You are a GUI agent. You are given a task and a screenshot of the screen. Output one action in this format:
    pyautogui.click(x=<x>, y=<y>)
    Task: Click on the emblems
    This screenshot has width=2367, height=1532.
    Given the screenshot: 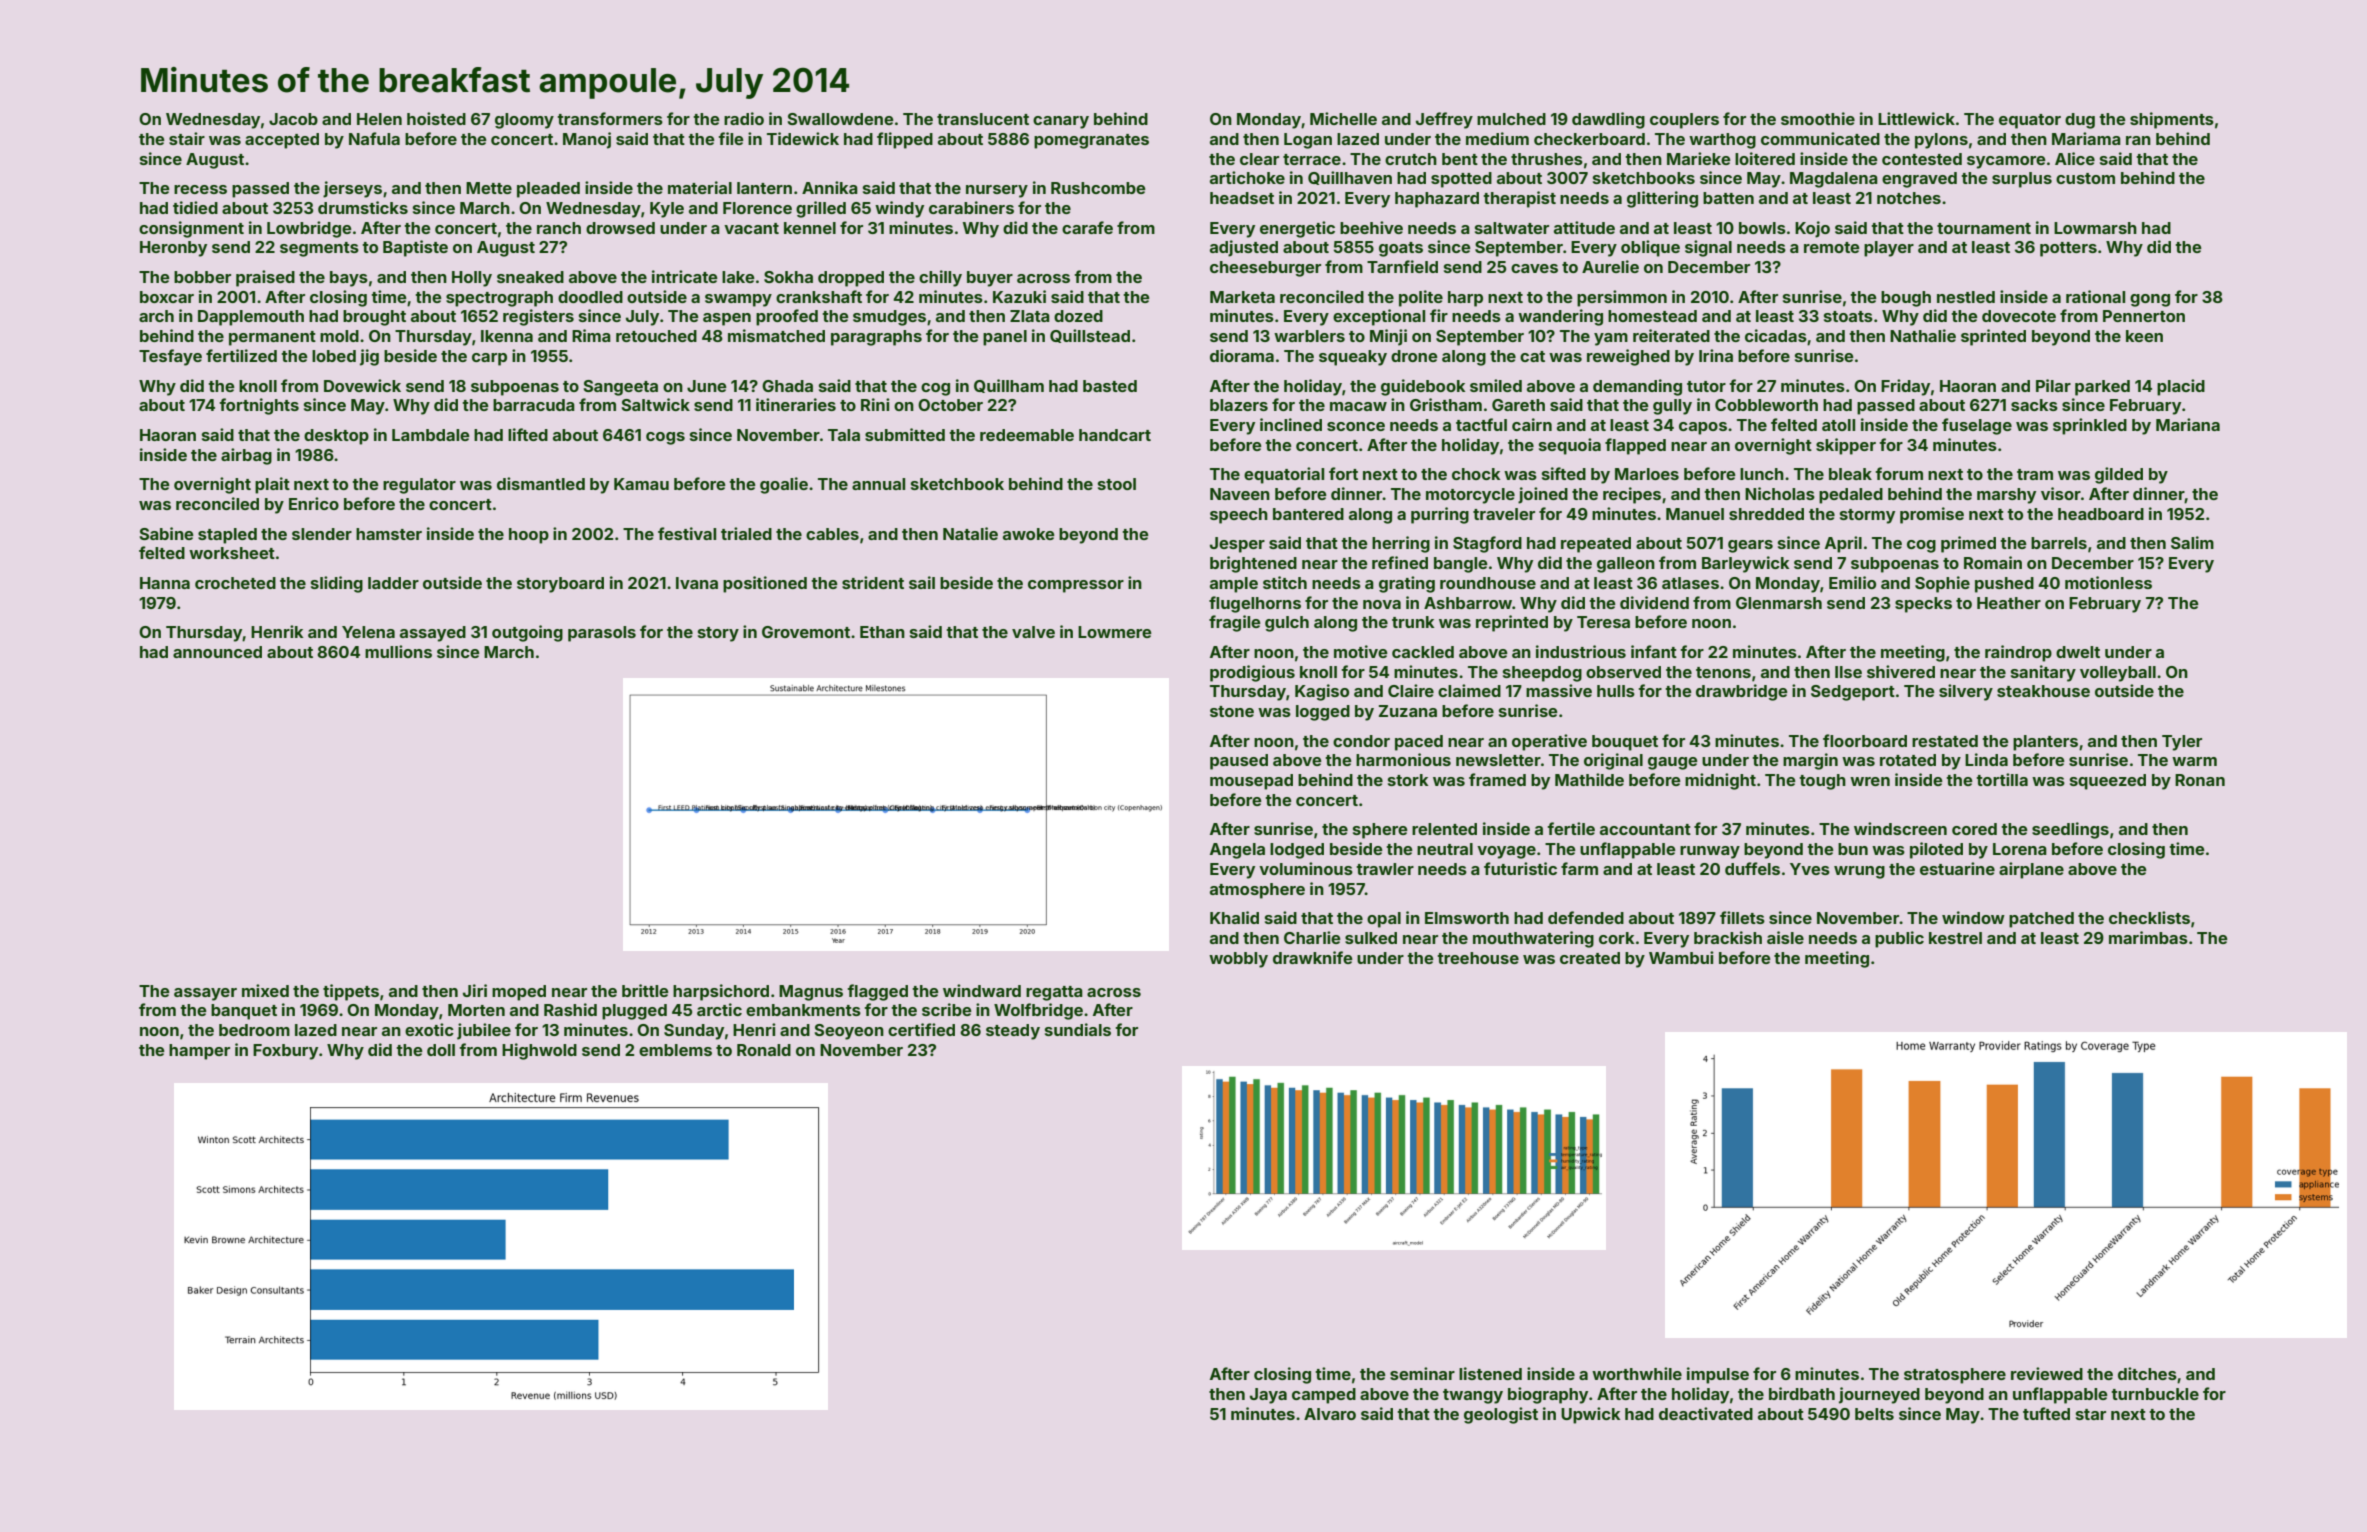 What is the action you would take?
    pyautogui.click(x=675, y=1050)
